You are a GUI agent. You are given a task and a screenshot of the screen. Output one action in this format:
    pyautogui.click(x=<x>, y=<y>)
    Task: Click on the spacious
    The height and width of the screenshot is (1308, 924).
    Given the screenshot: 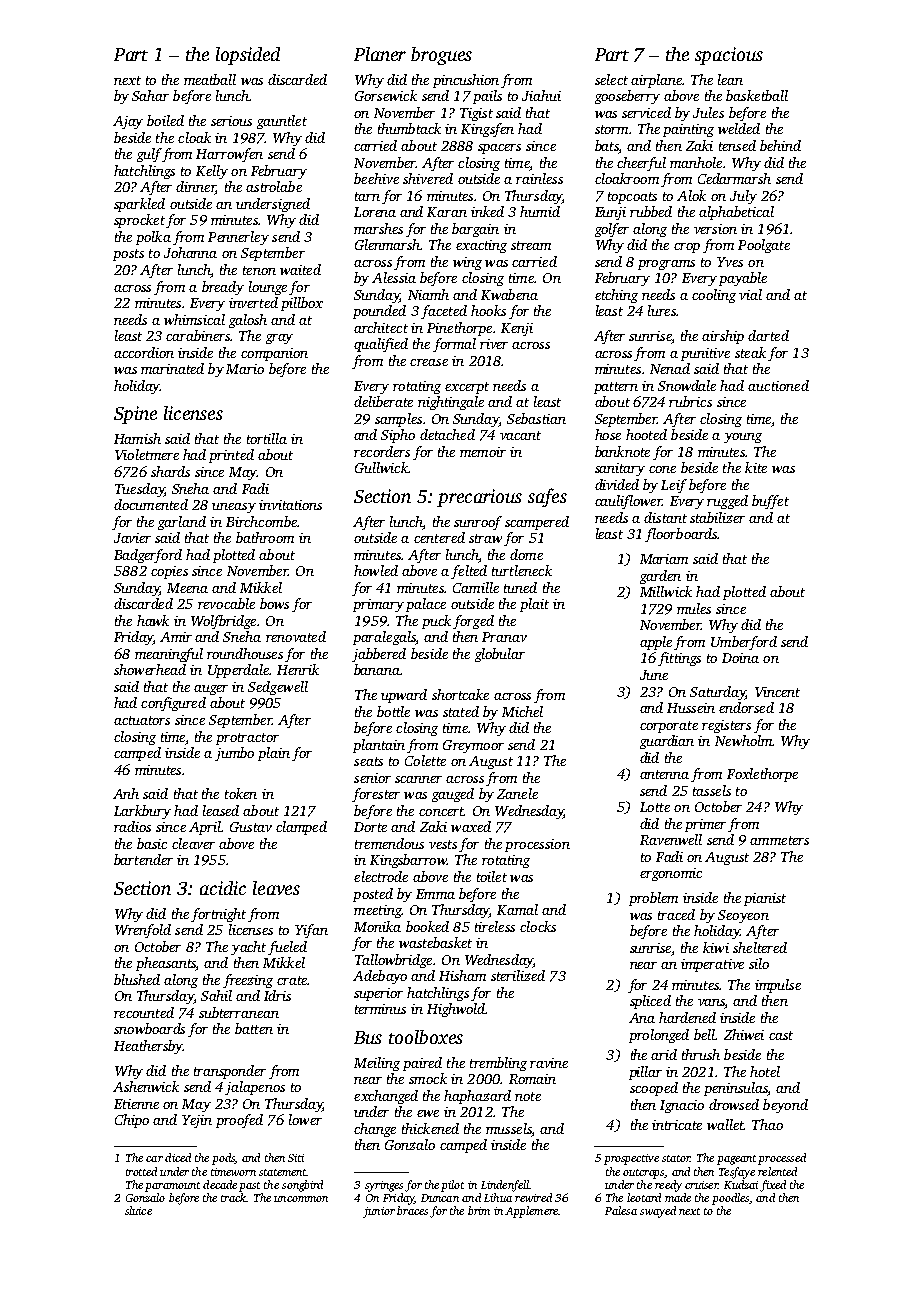 What is the action you would take?
    pyautogui.click(x=729, y=56)
